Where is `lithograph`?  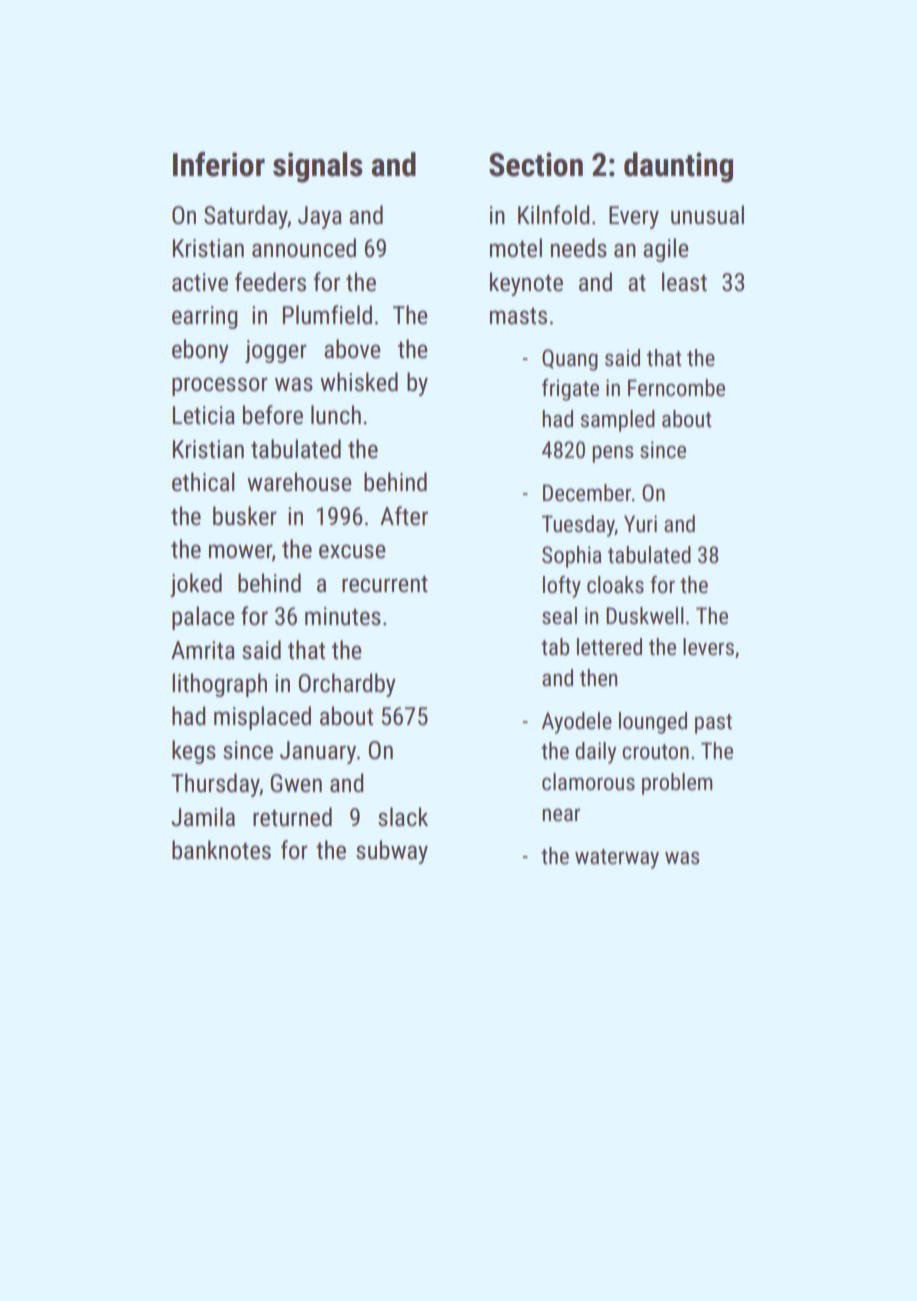 lithograph is located at coordinates (219, 685).
